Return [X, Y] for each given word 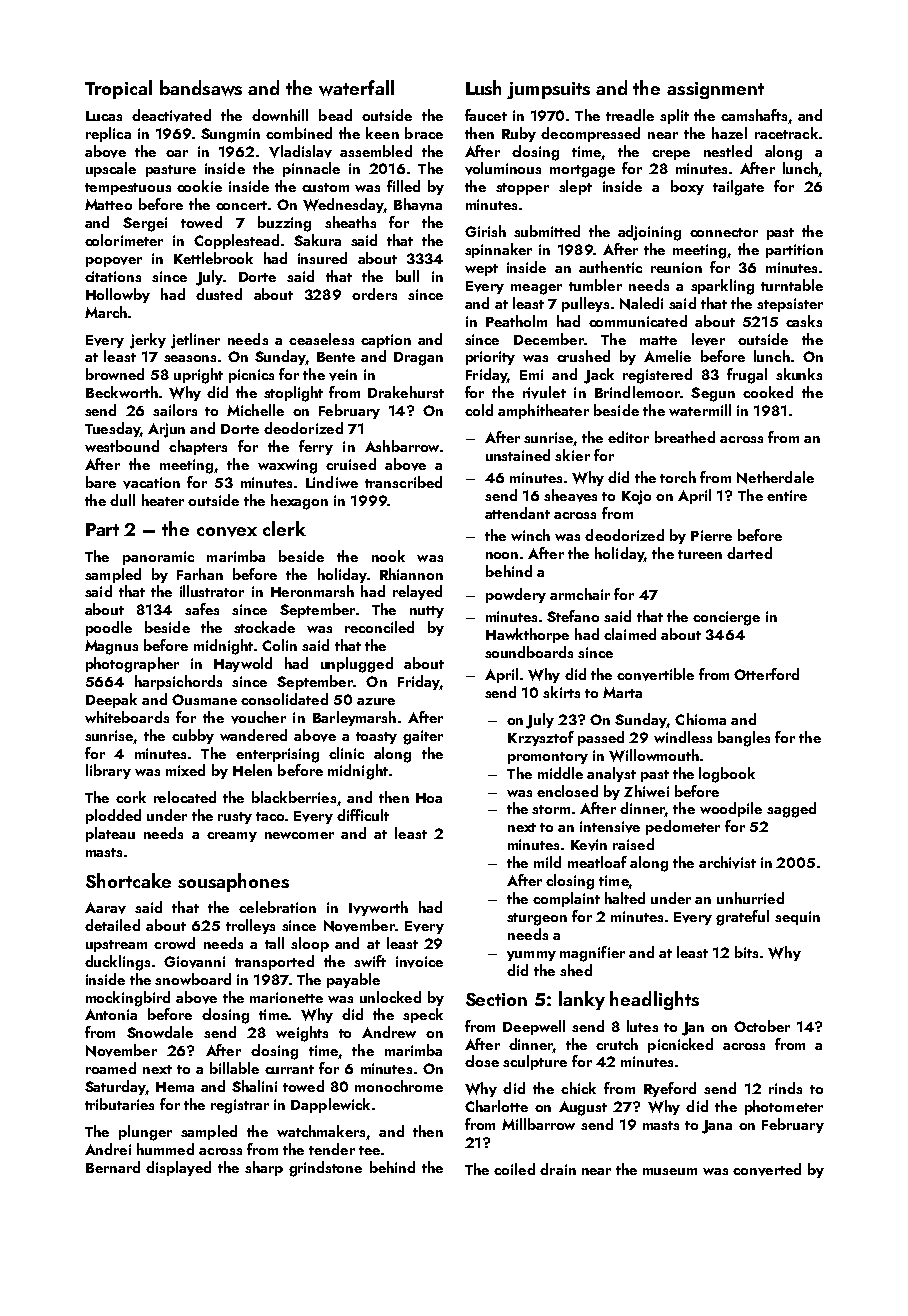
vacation [151, 483]
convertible [655, 674]
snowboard [193, 979]
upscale [111, 169]
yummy [531, 956]
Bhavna [418, 204]
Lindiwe [332, 482]
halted [625, 898]
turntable [792, 285]
